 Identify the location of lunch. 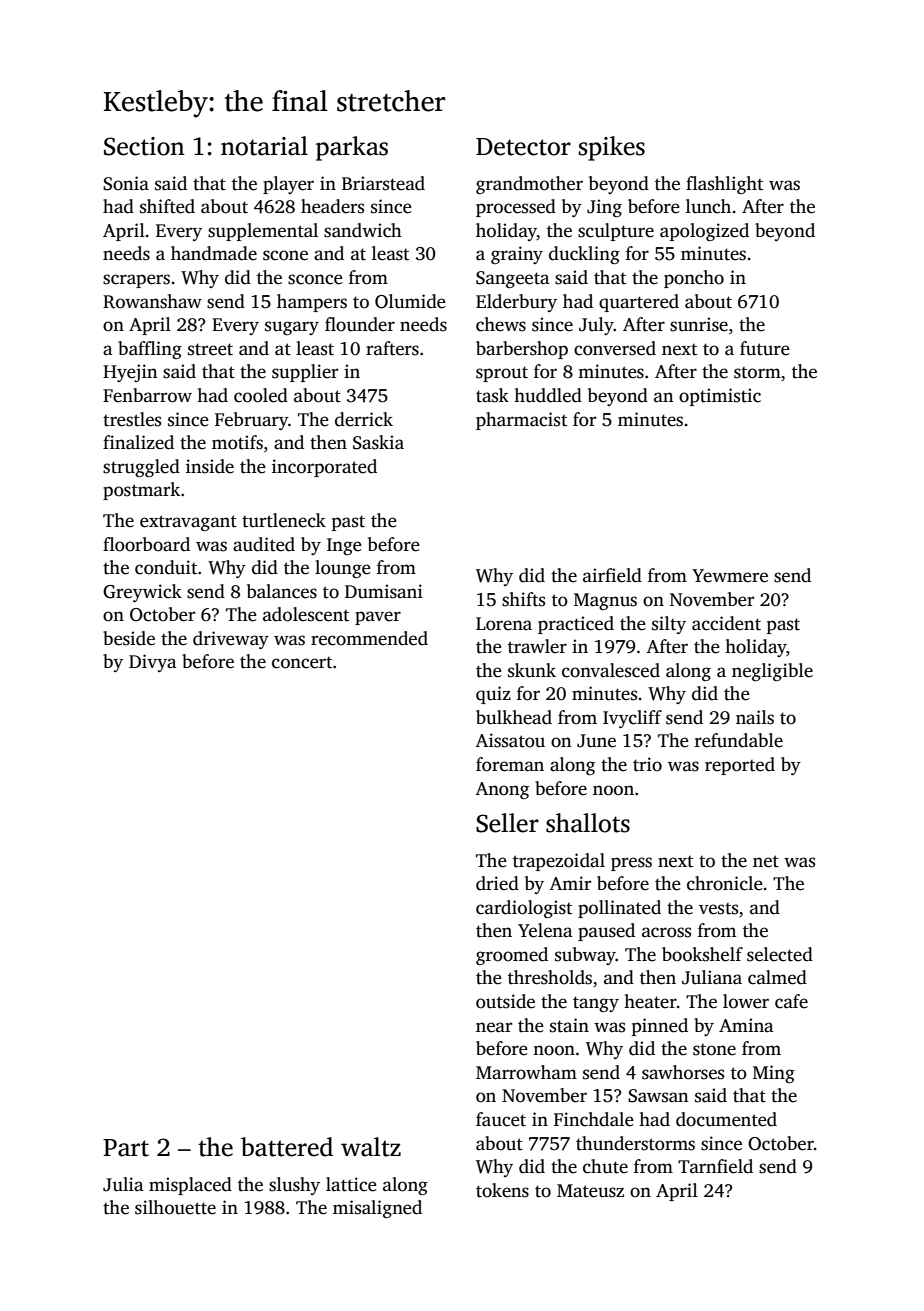
(708, 206).
